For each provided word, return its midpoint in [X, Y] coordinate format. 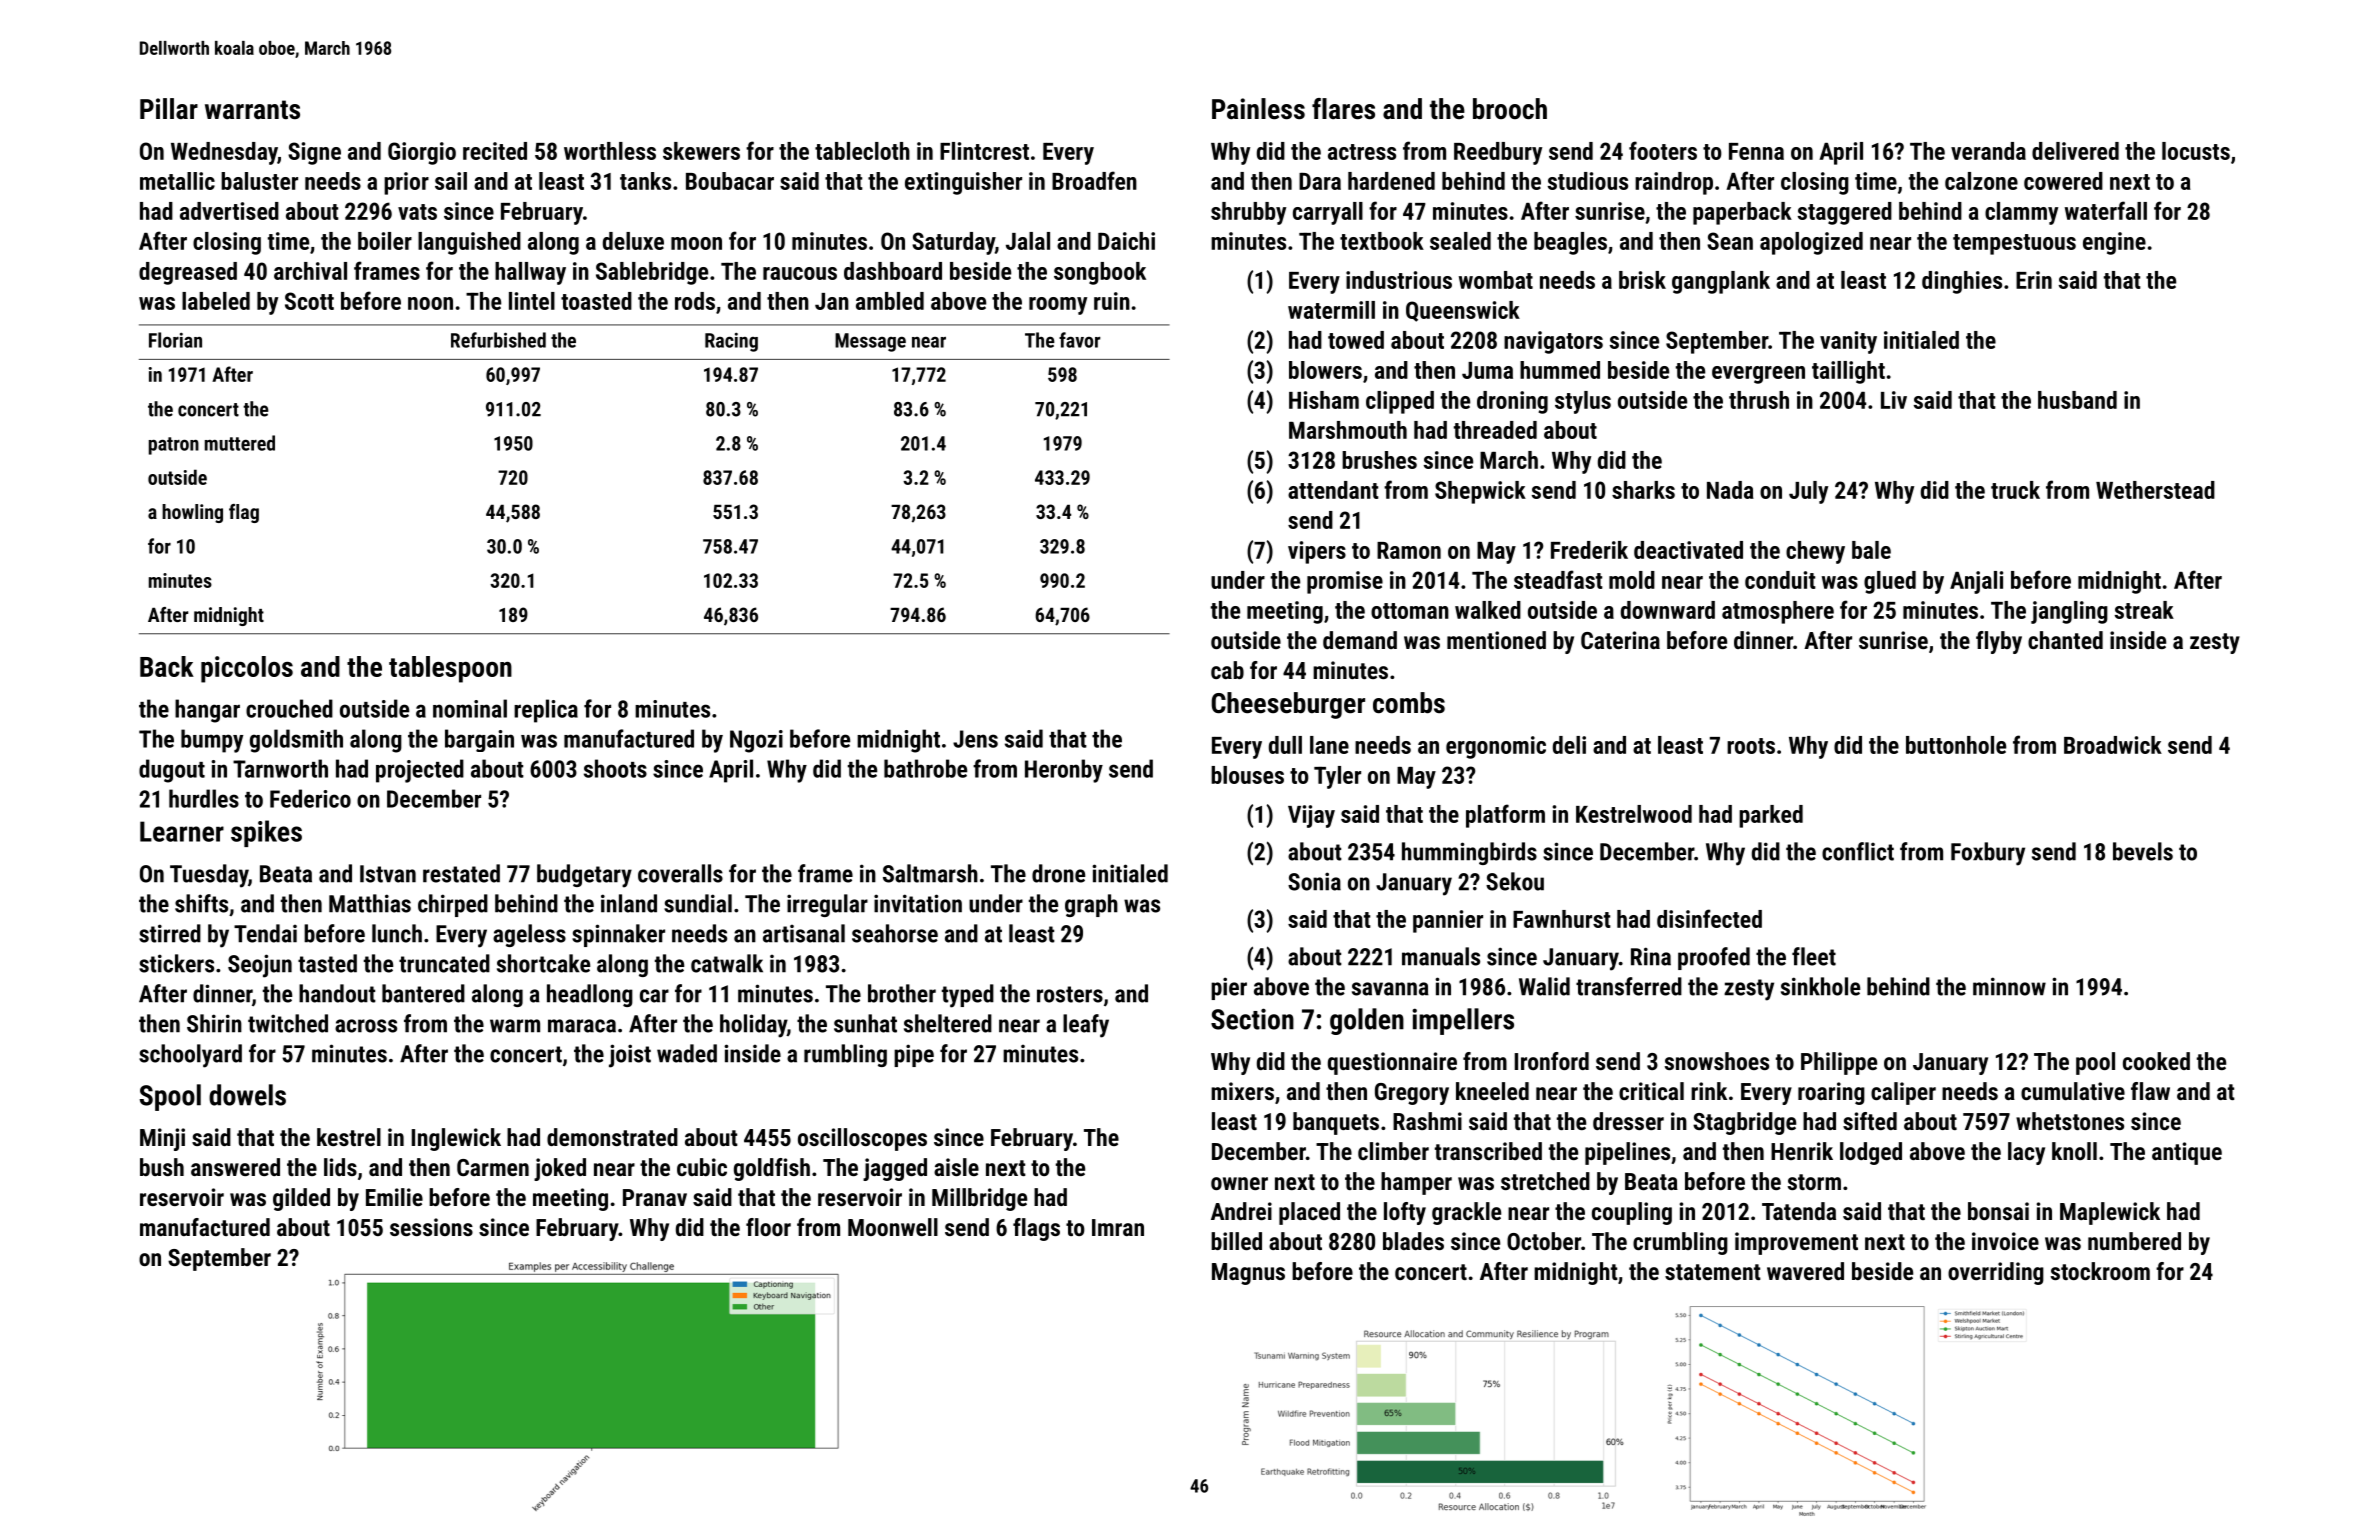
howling [192, 513]
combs [1409, 703]
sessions [431, 1227]
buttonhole [1956, 745]
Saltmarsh [930, 873]
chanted [2065, 640]
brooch [1510, 109]
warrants [252, 110]
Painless [1258, 109]
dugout [172, 771]
